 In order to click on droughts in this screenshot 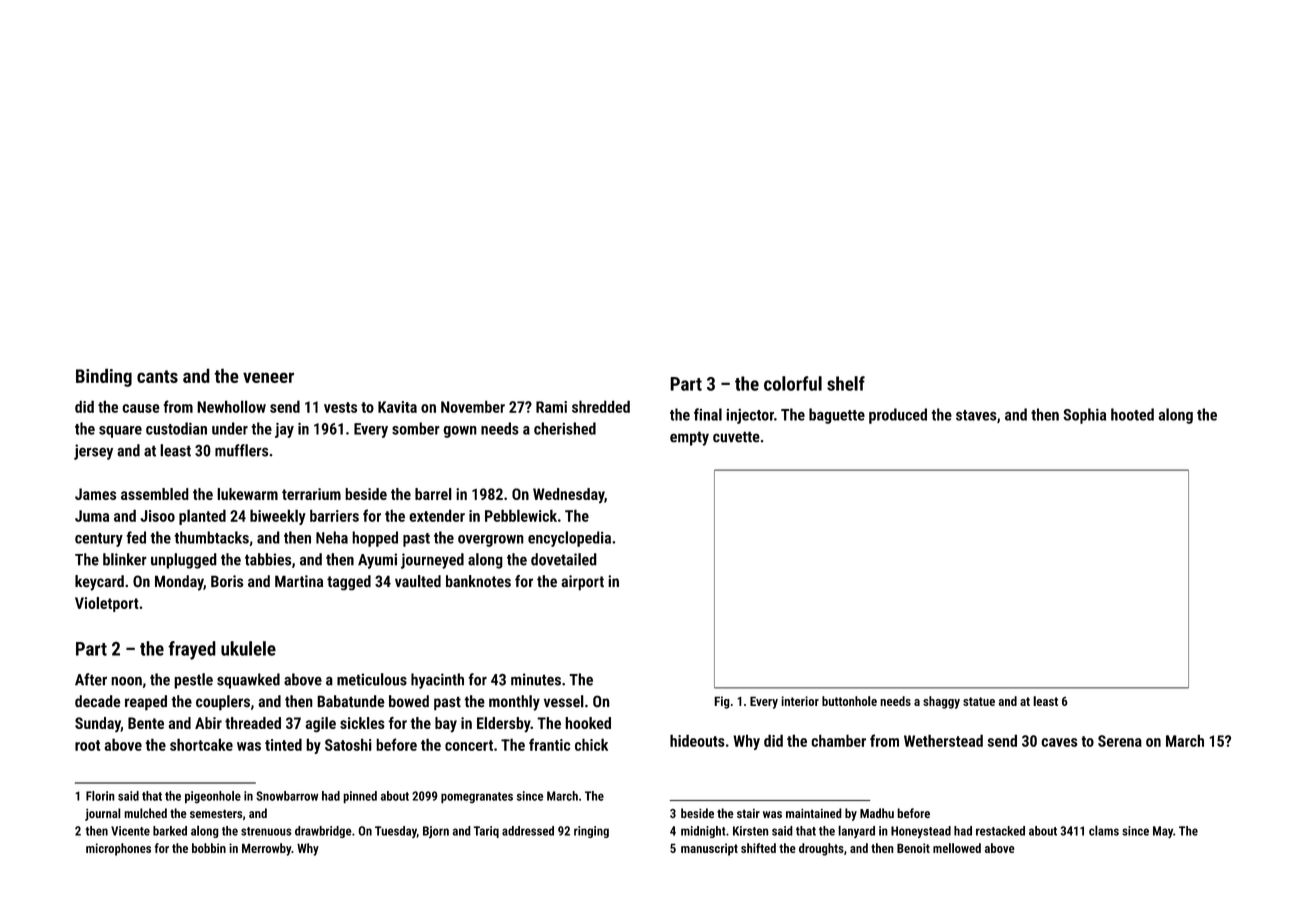, I will do `click(821, 849)`.
